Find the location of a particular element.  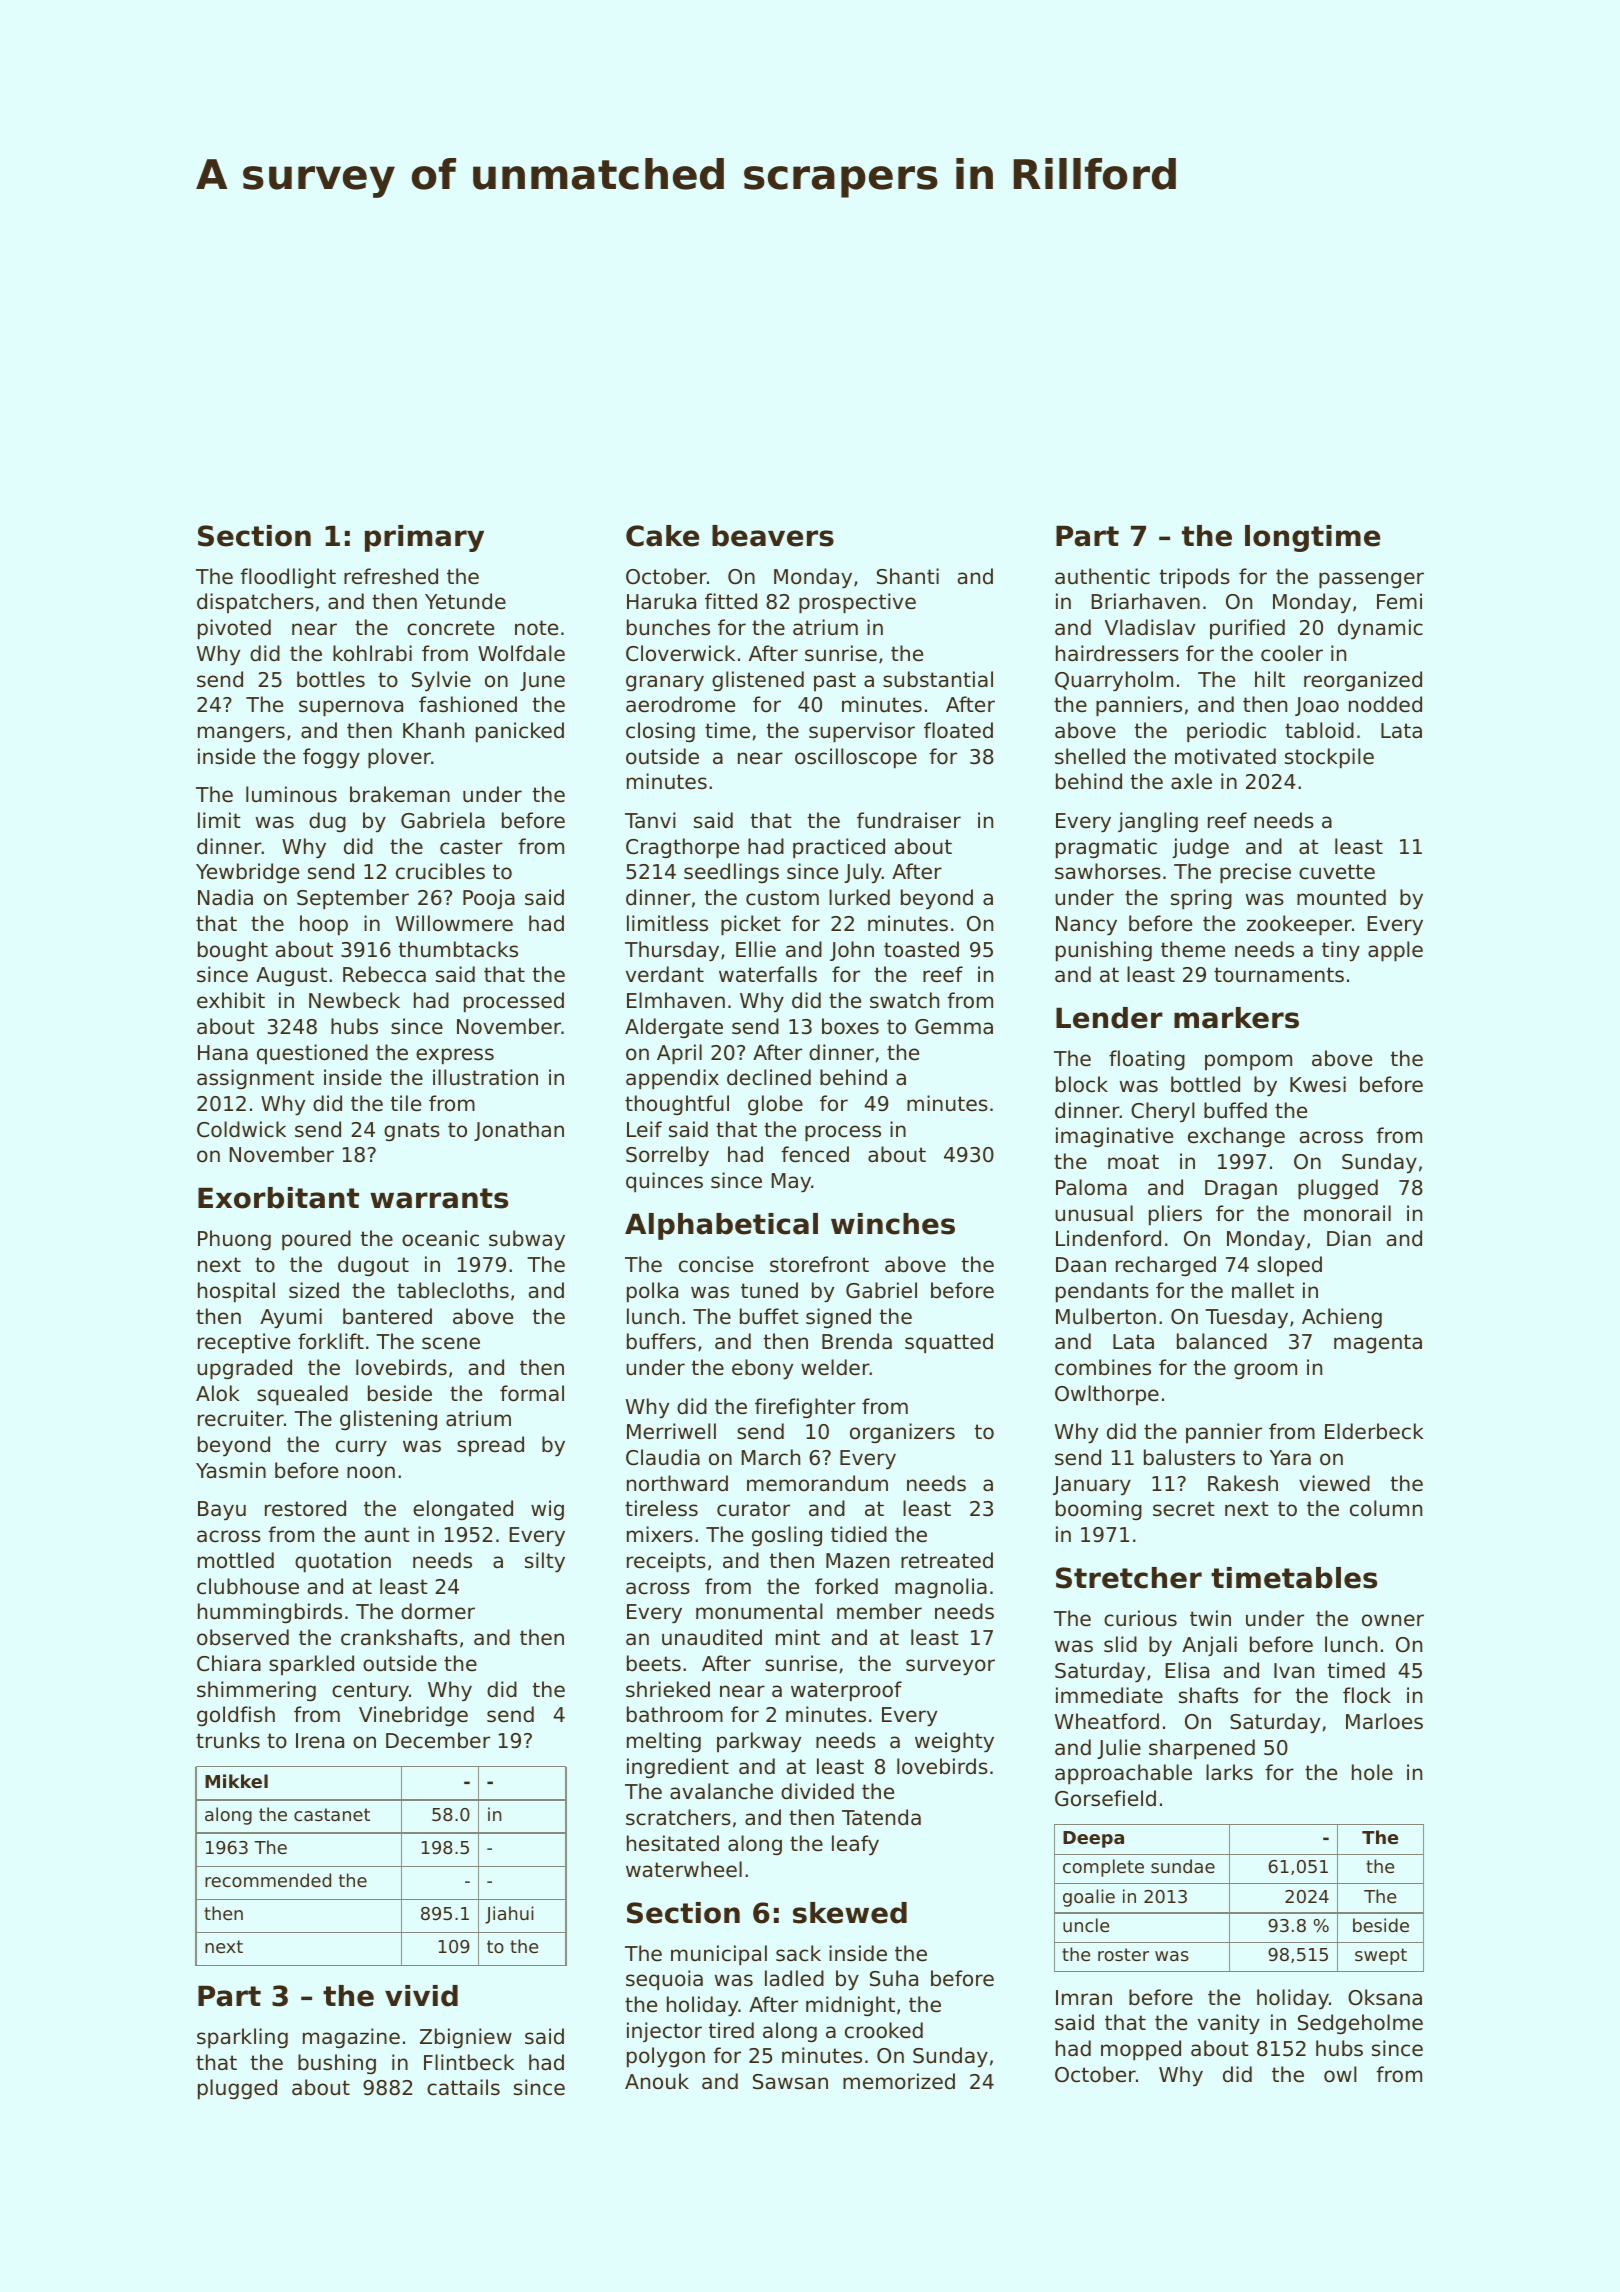

member is located at coordinates (879, 1611).
